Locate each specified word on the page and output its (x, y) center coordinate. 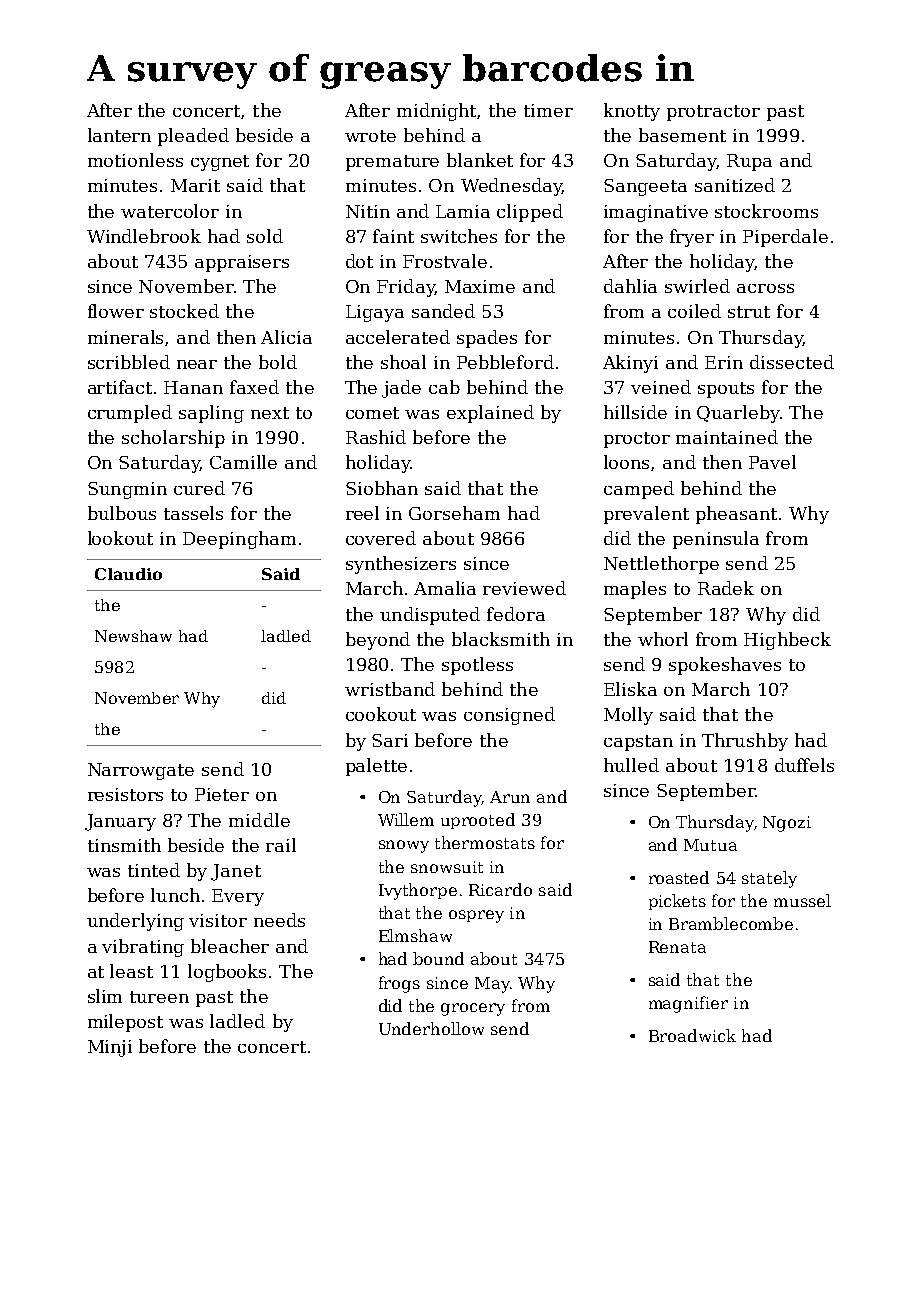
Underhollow (431, 1028)
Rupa (749, 162)
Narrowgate (141, 771)
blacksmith (501, 639)
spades (487, 339)
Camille (243, 462)
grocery (473, 1009)
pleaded (193, 137)
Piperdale (785, 238)
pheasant (736, 515)
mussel (802, 900)
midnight (437, 112)
